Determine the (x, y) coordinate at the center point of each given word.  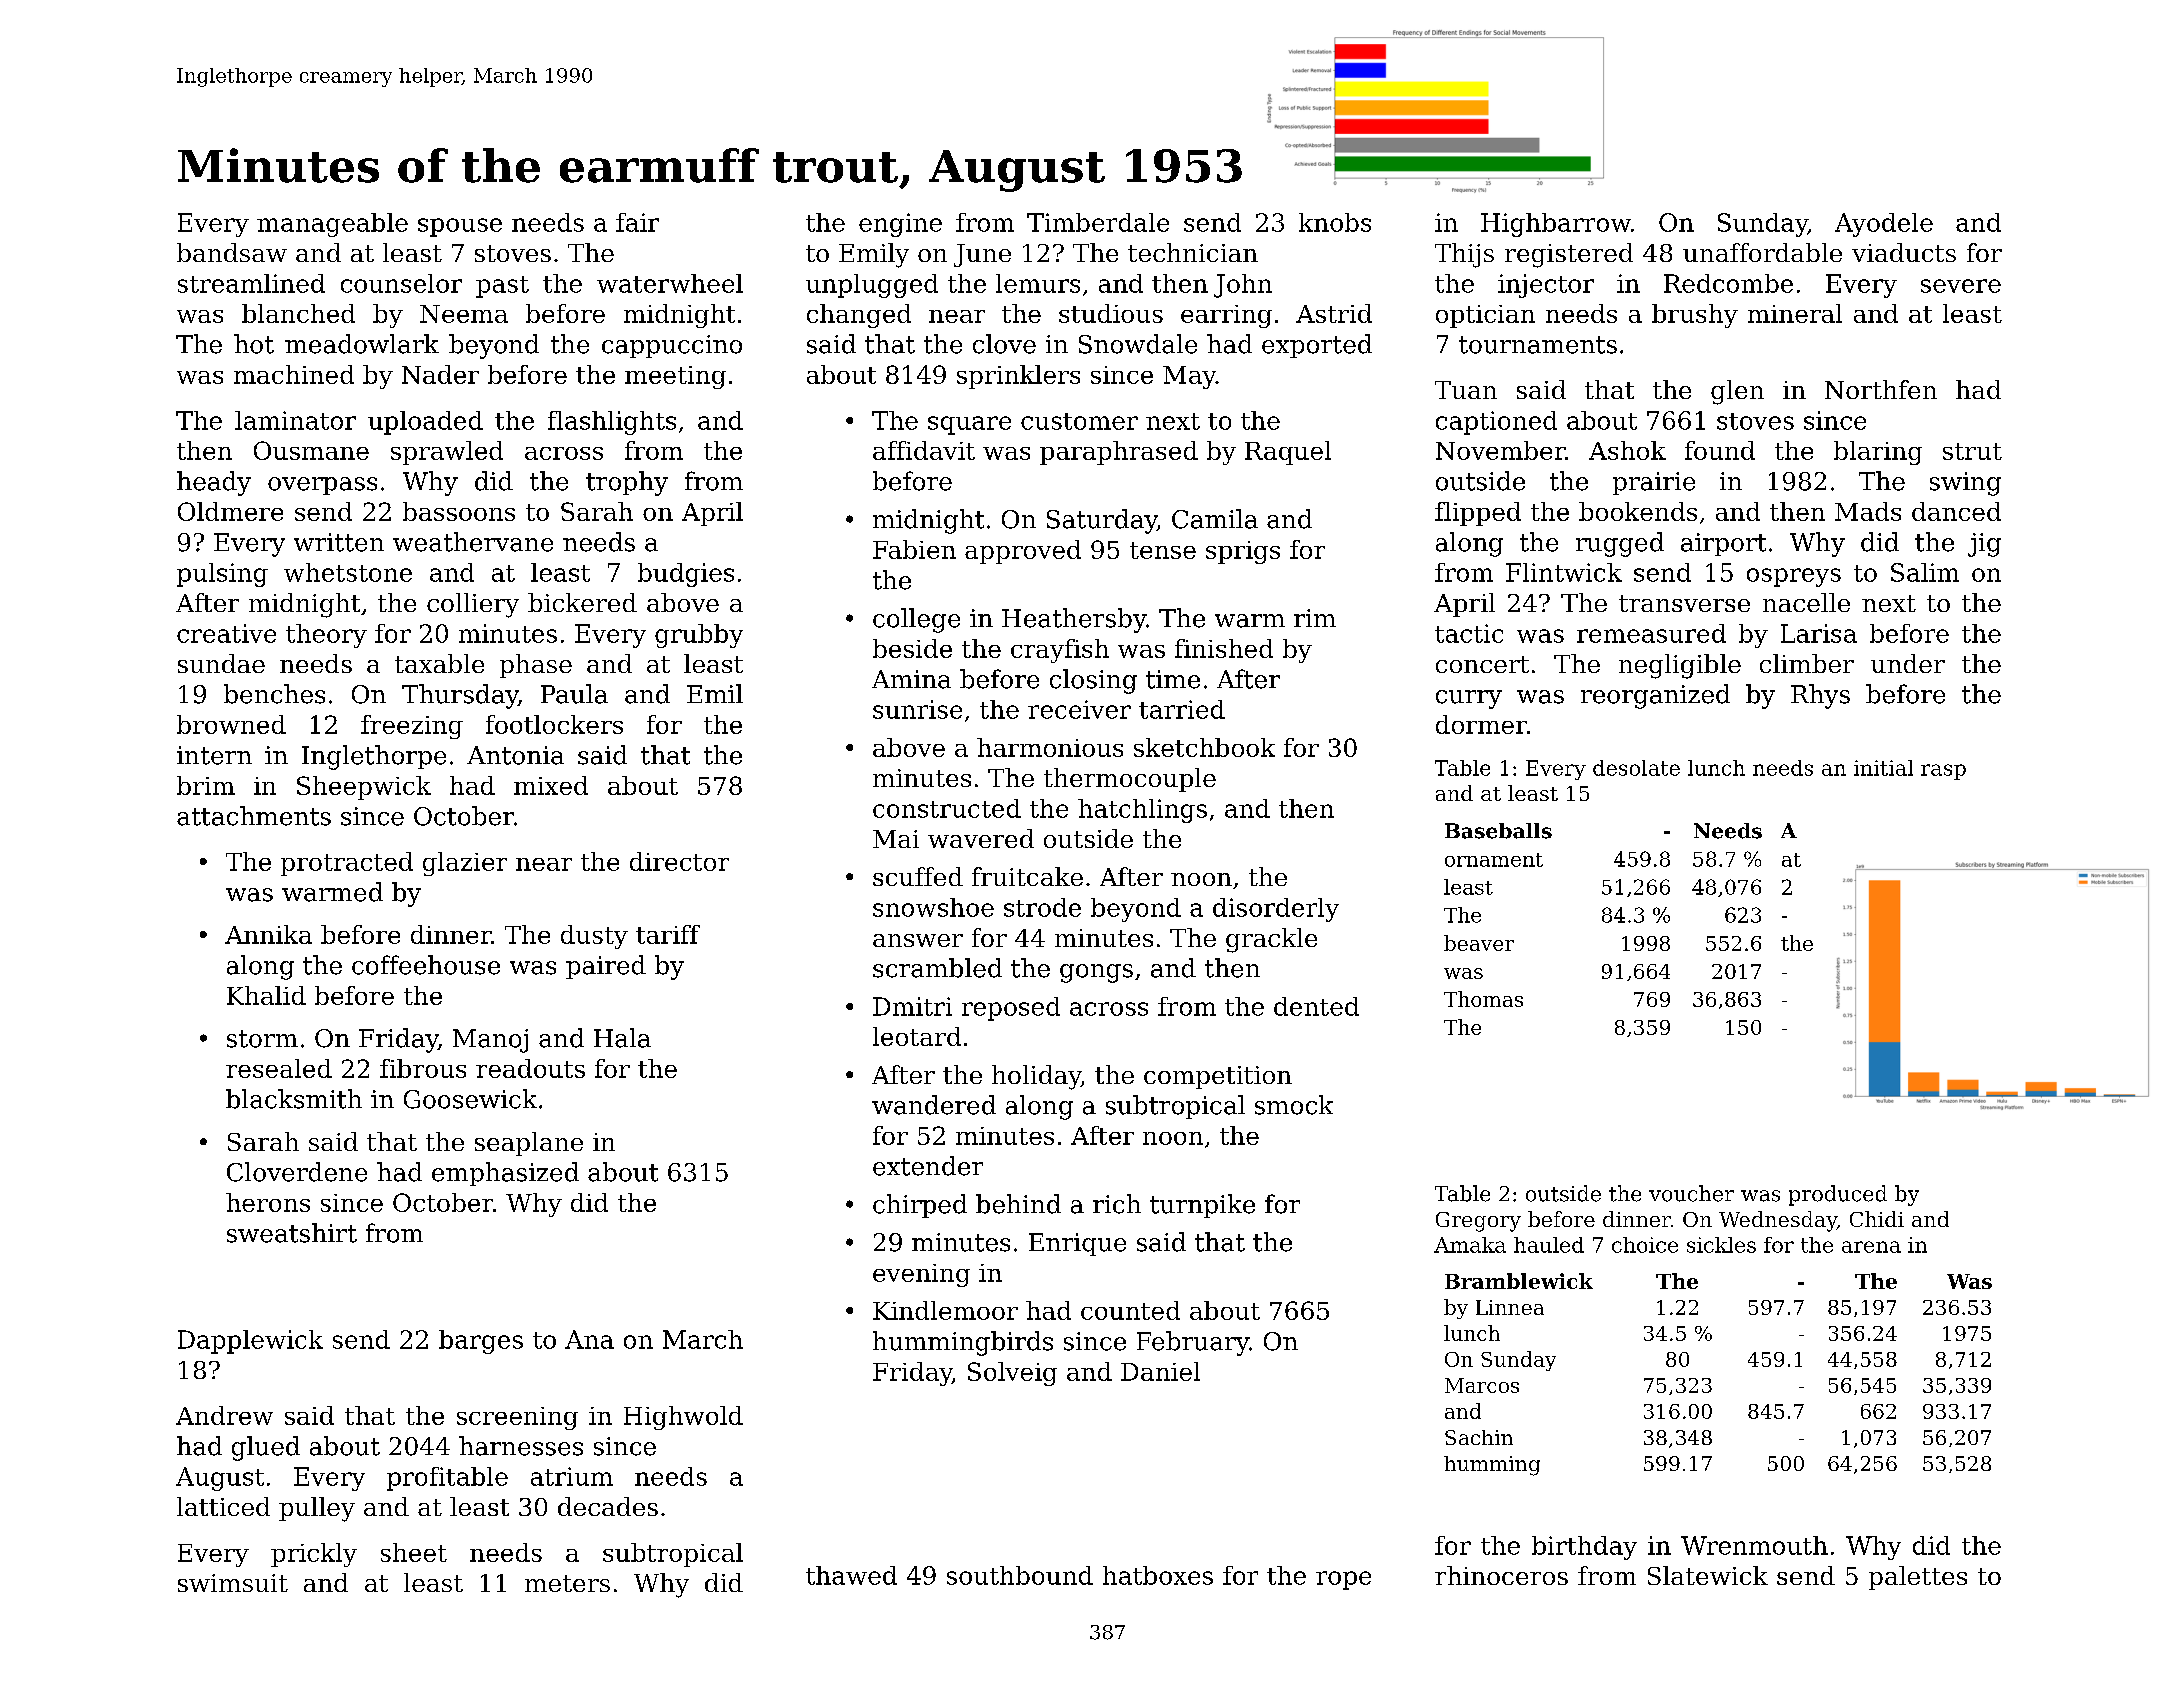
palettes (1918, 1578)
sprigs (1243, 552)
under (1908, 663)
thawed (851, 1575)
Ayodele (1884, 225)
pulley (317, 1509)
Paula (574, 694)
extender (928, 1166)
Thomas (1483, 999)
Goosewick (470, 1099)
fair (637, 222)
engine (900, 225)
